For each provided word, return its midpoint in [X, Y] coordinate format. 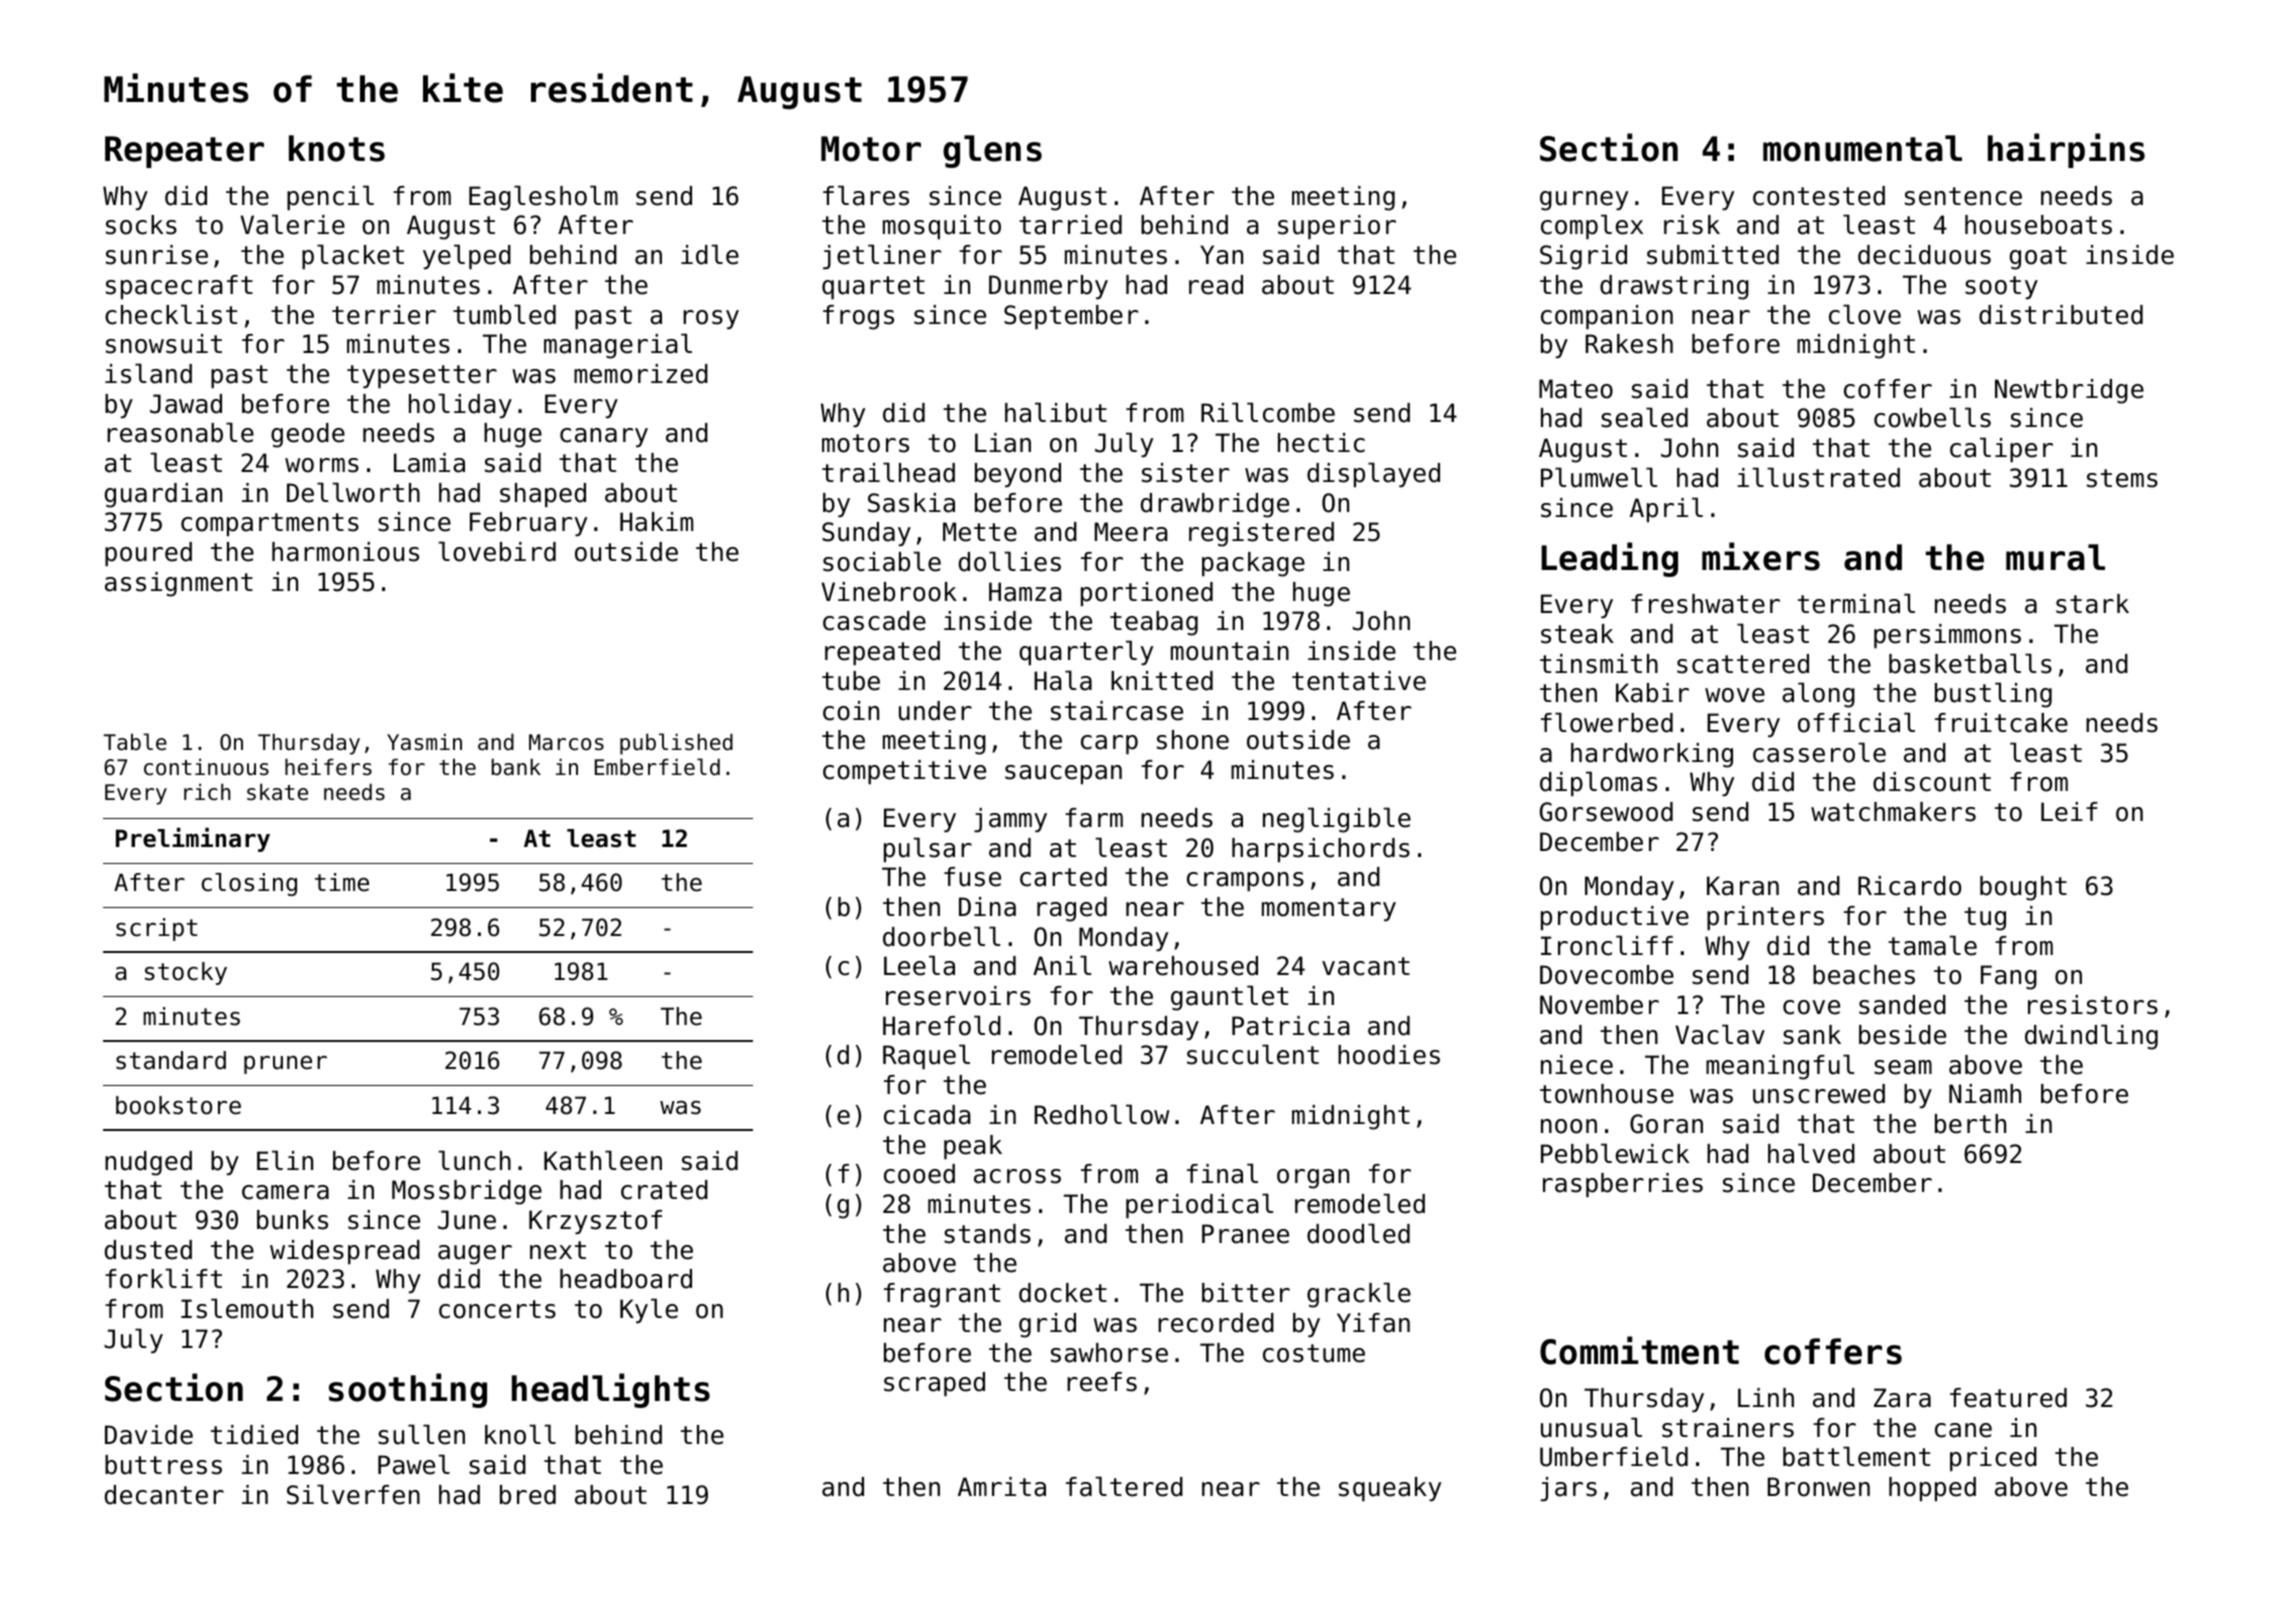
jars [1569, 1489]
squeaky [1390, 1489]
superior [1337, 227]
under [935, 711]
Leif [2069, 812]
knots [337, 148]
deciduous [1924, 255]
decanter [164, 1495]
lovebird [497, 551]
